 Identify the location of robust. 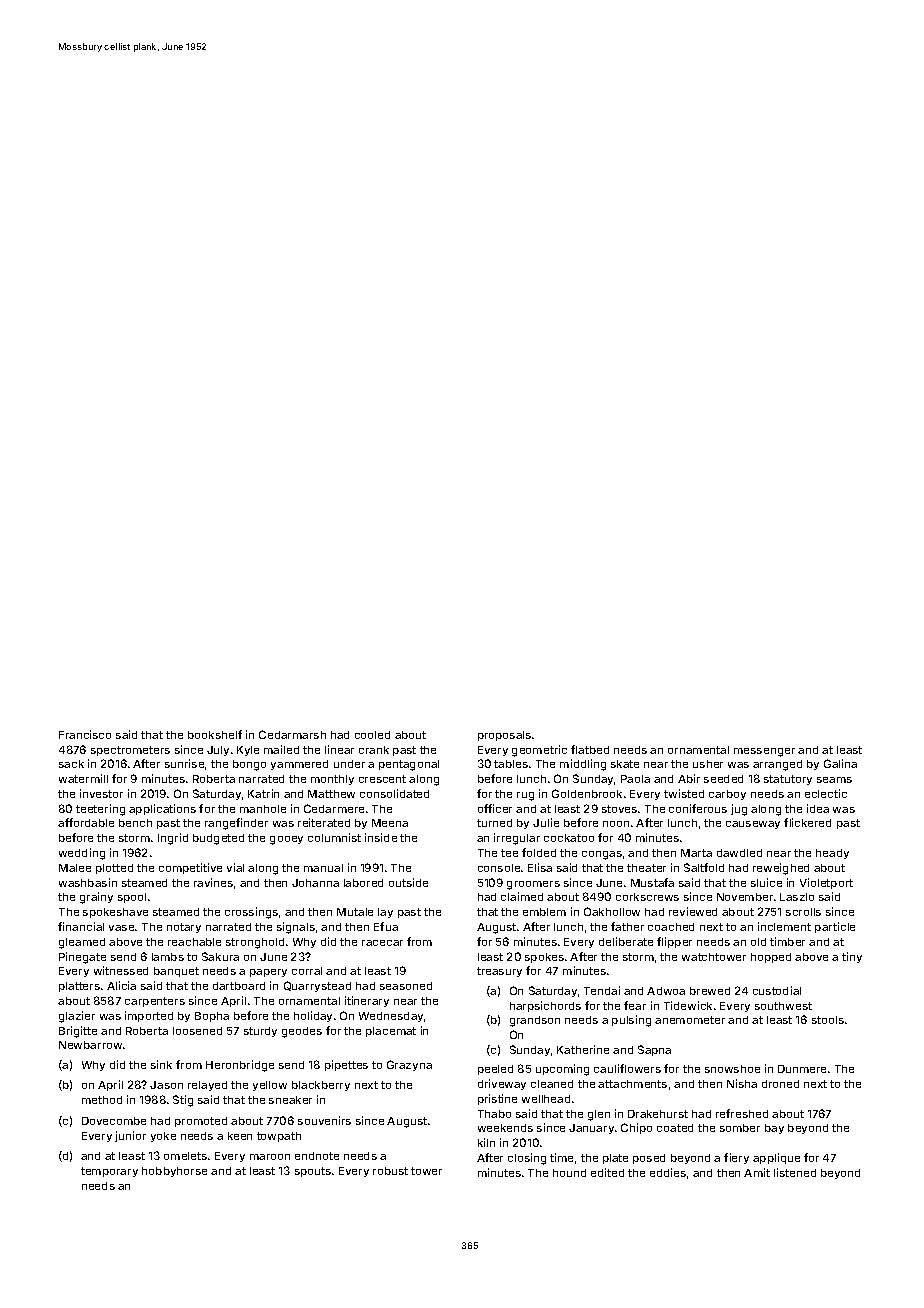
(390, 1171).
